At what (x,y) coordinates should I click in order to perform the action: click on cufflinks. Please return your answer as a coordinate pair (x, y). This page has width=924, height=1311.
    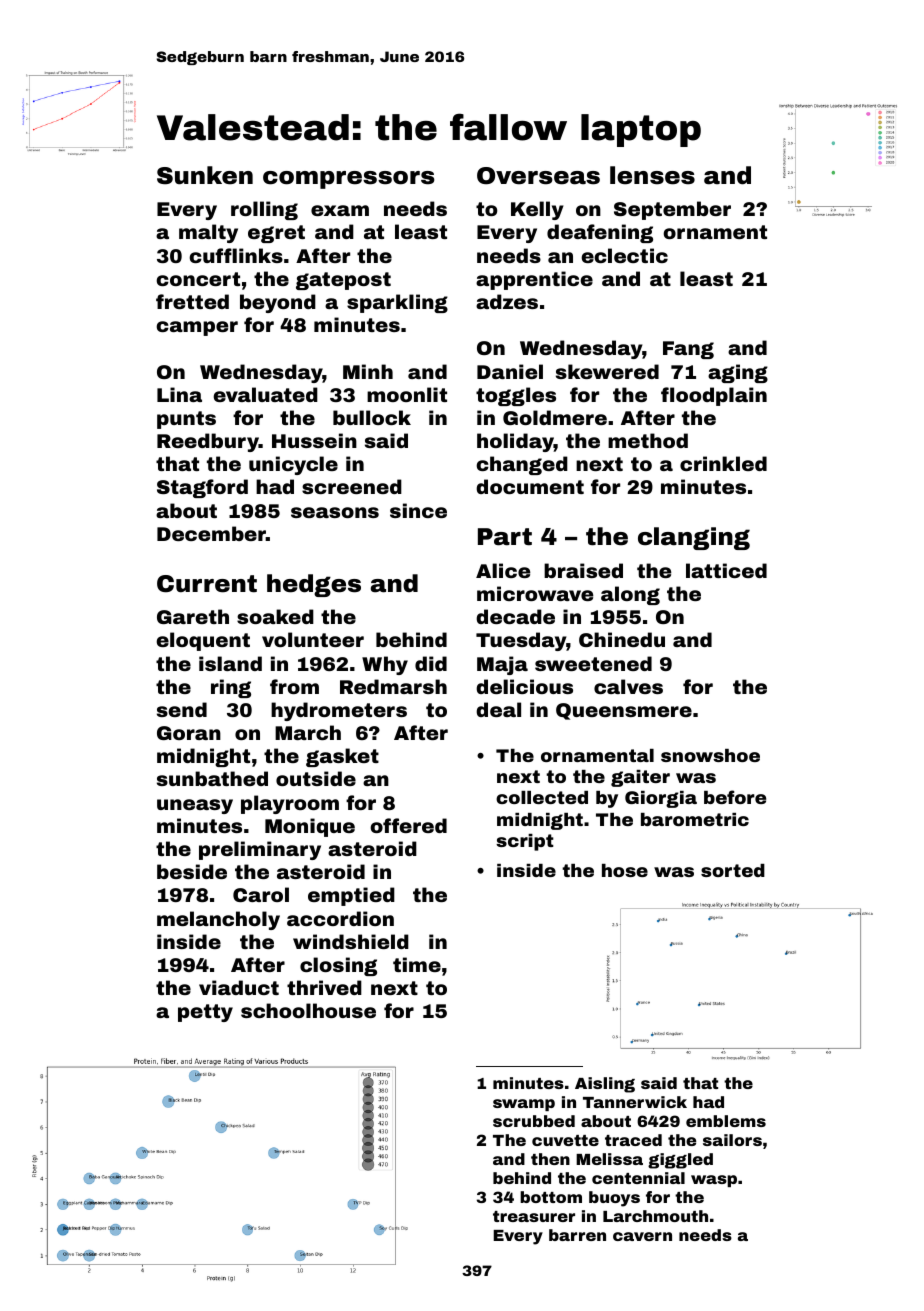
    Looking at the image, I should click on (236, 255).
